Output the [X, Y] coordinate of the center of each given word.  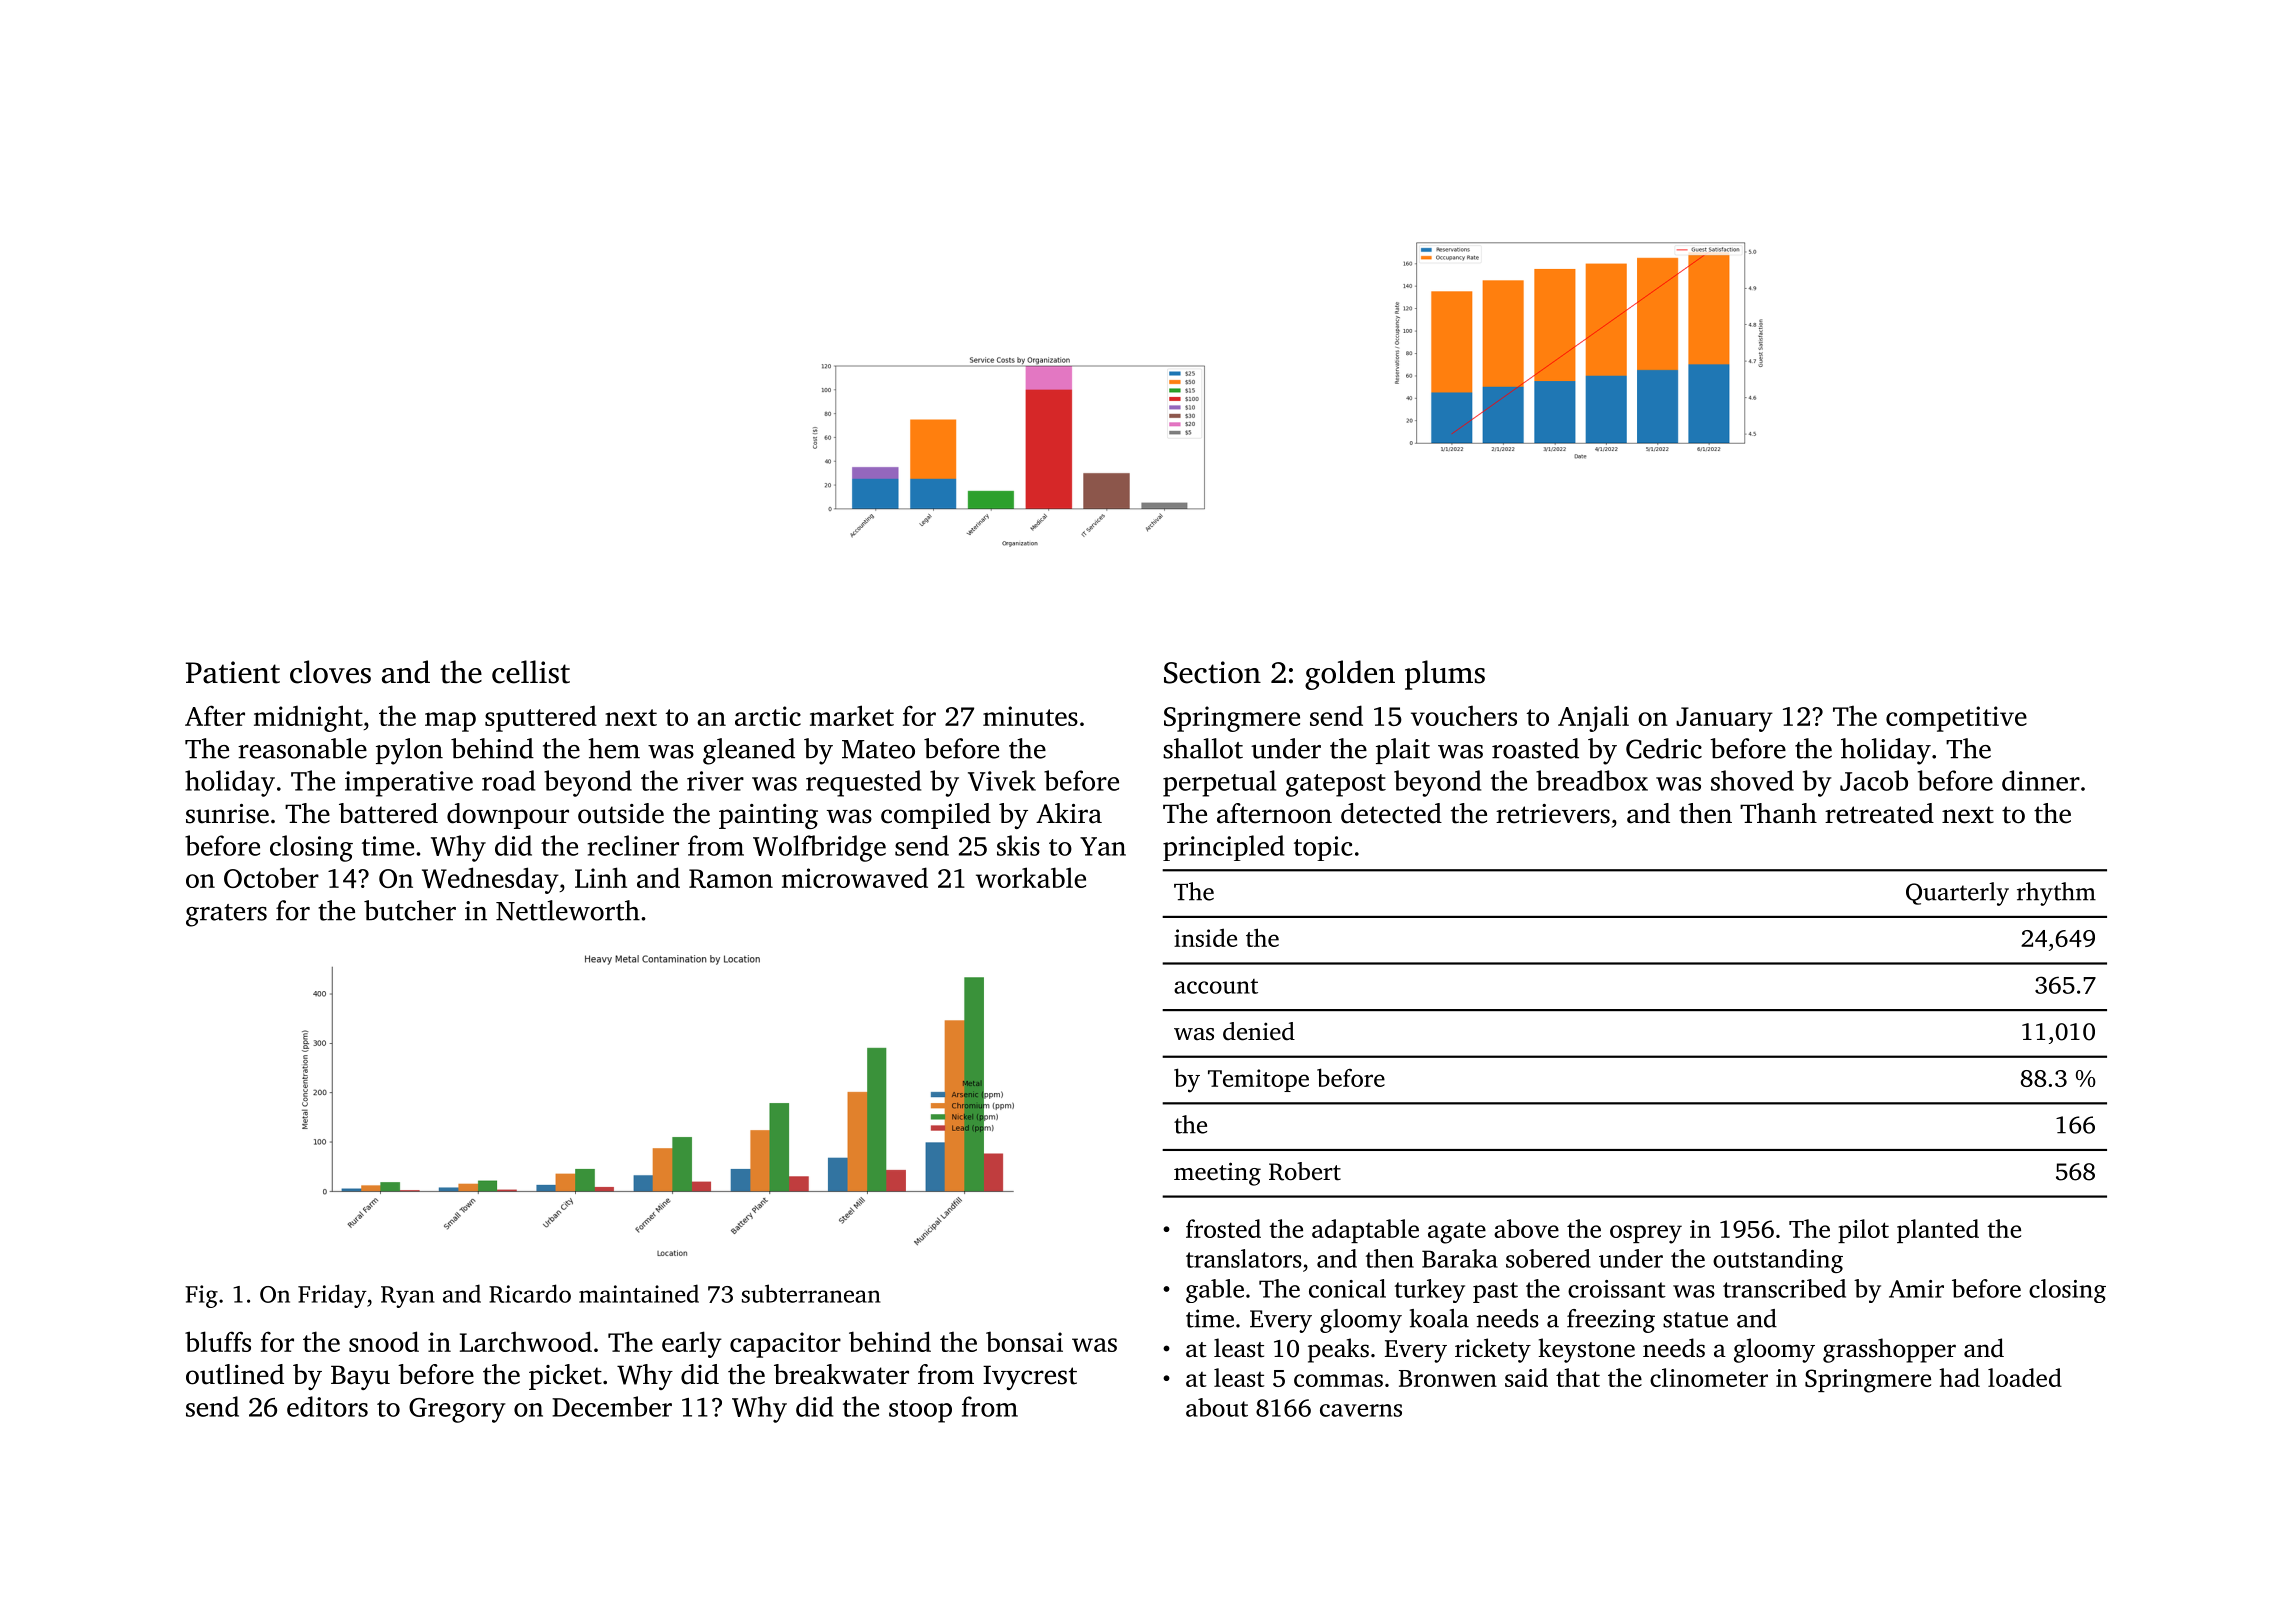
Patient [233, 672]
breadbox [1592, 780]
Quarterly [1957, 894]
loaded [2025, 1377]
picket [565, 1377]
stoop [920, 1411]
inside [1205, 937]
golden [1350, 675]
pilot [1863, 1231]
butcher [410, 910]
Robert [1305, 1171]
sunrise [227, 814]
